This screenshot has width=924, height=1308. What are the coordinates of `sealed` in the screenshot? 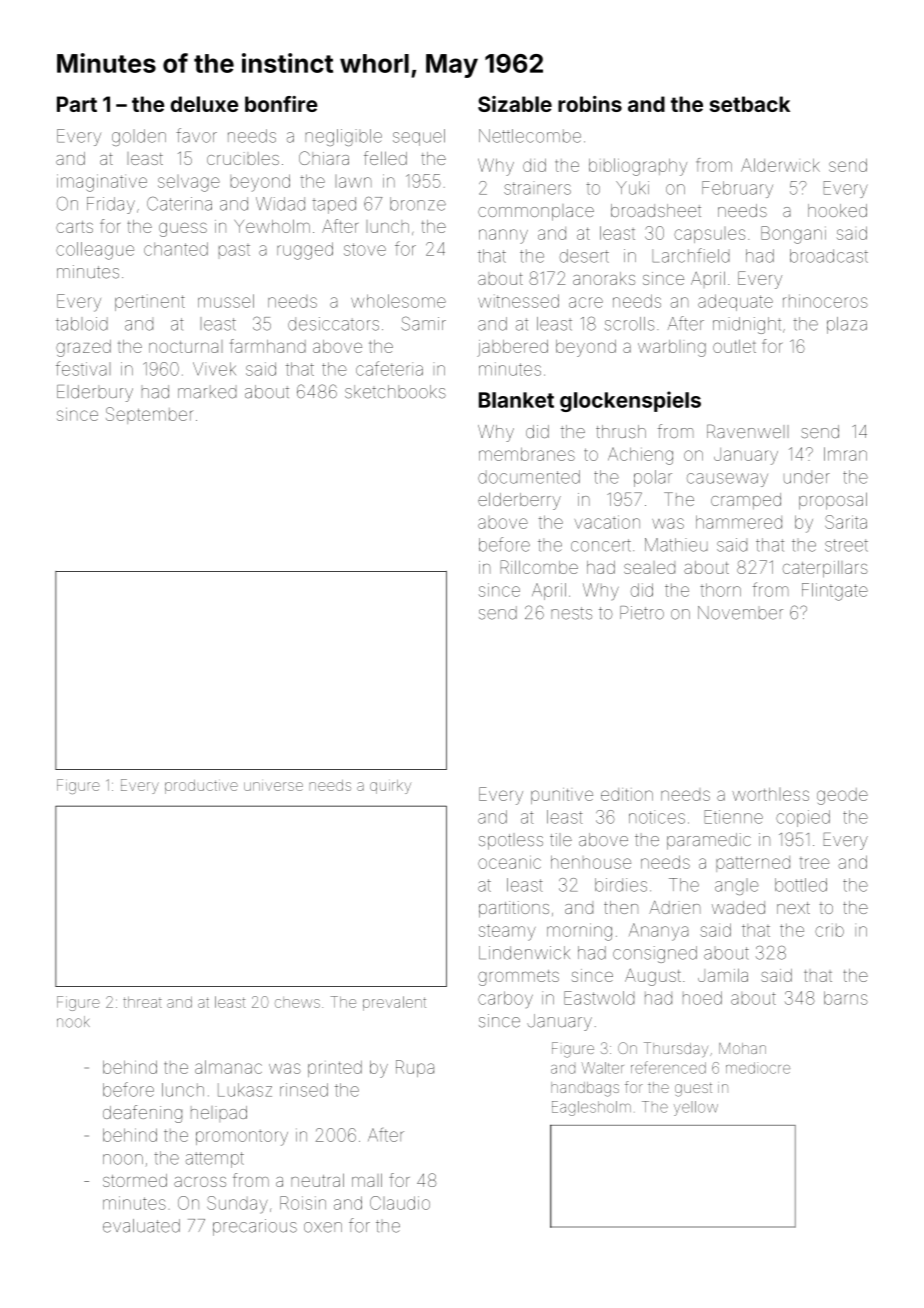 It's located at (649, 567).
